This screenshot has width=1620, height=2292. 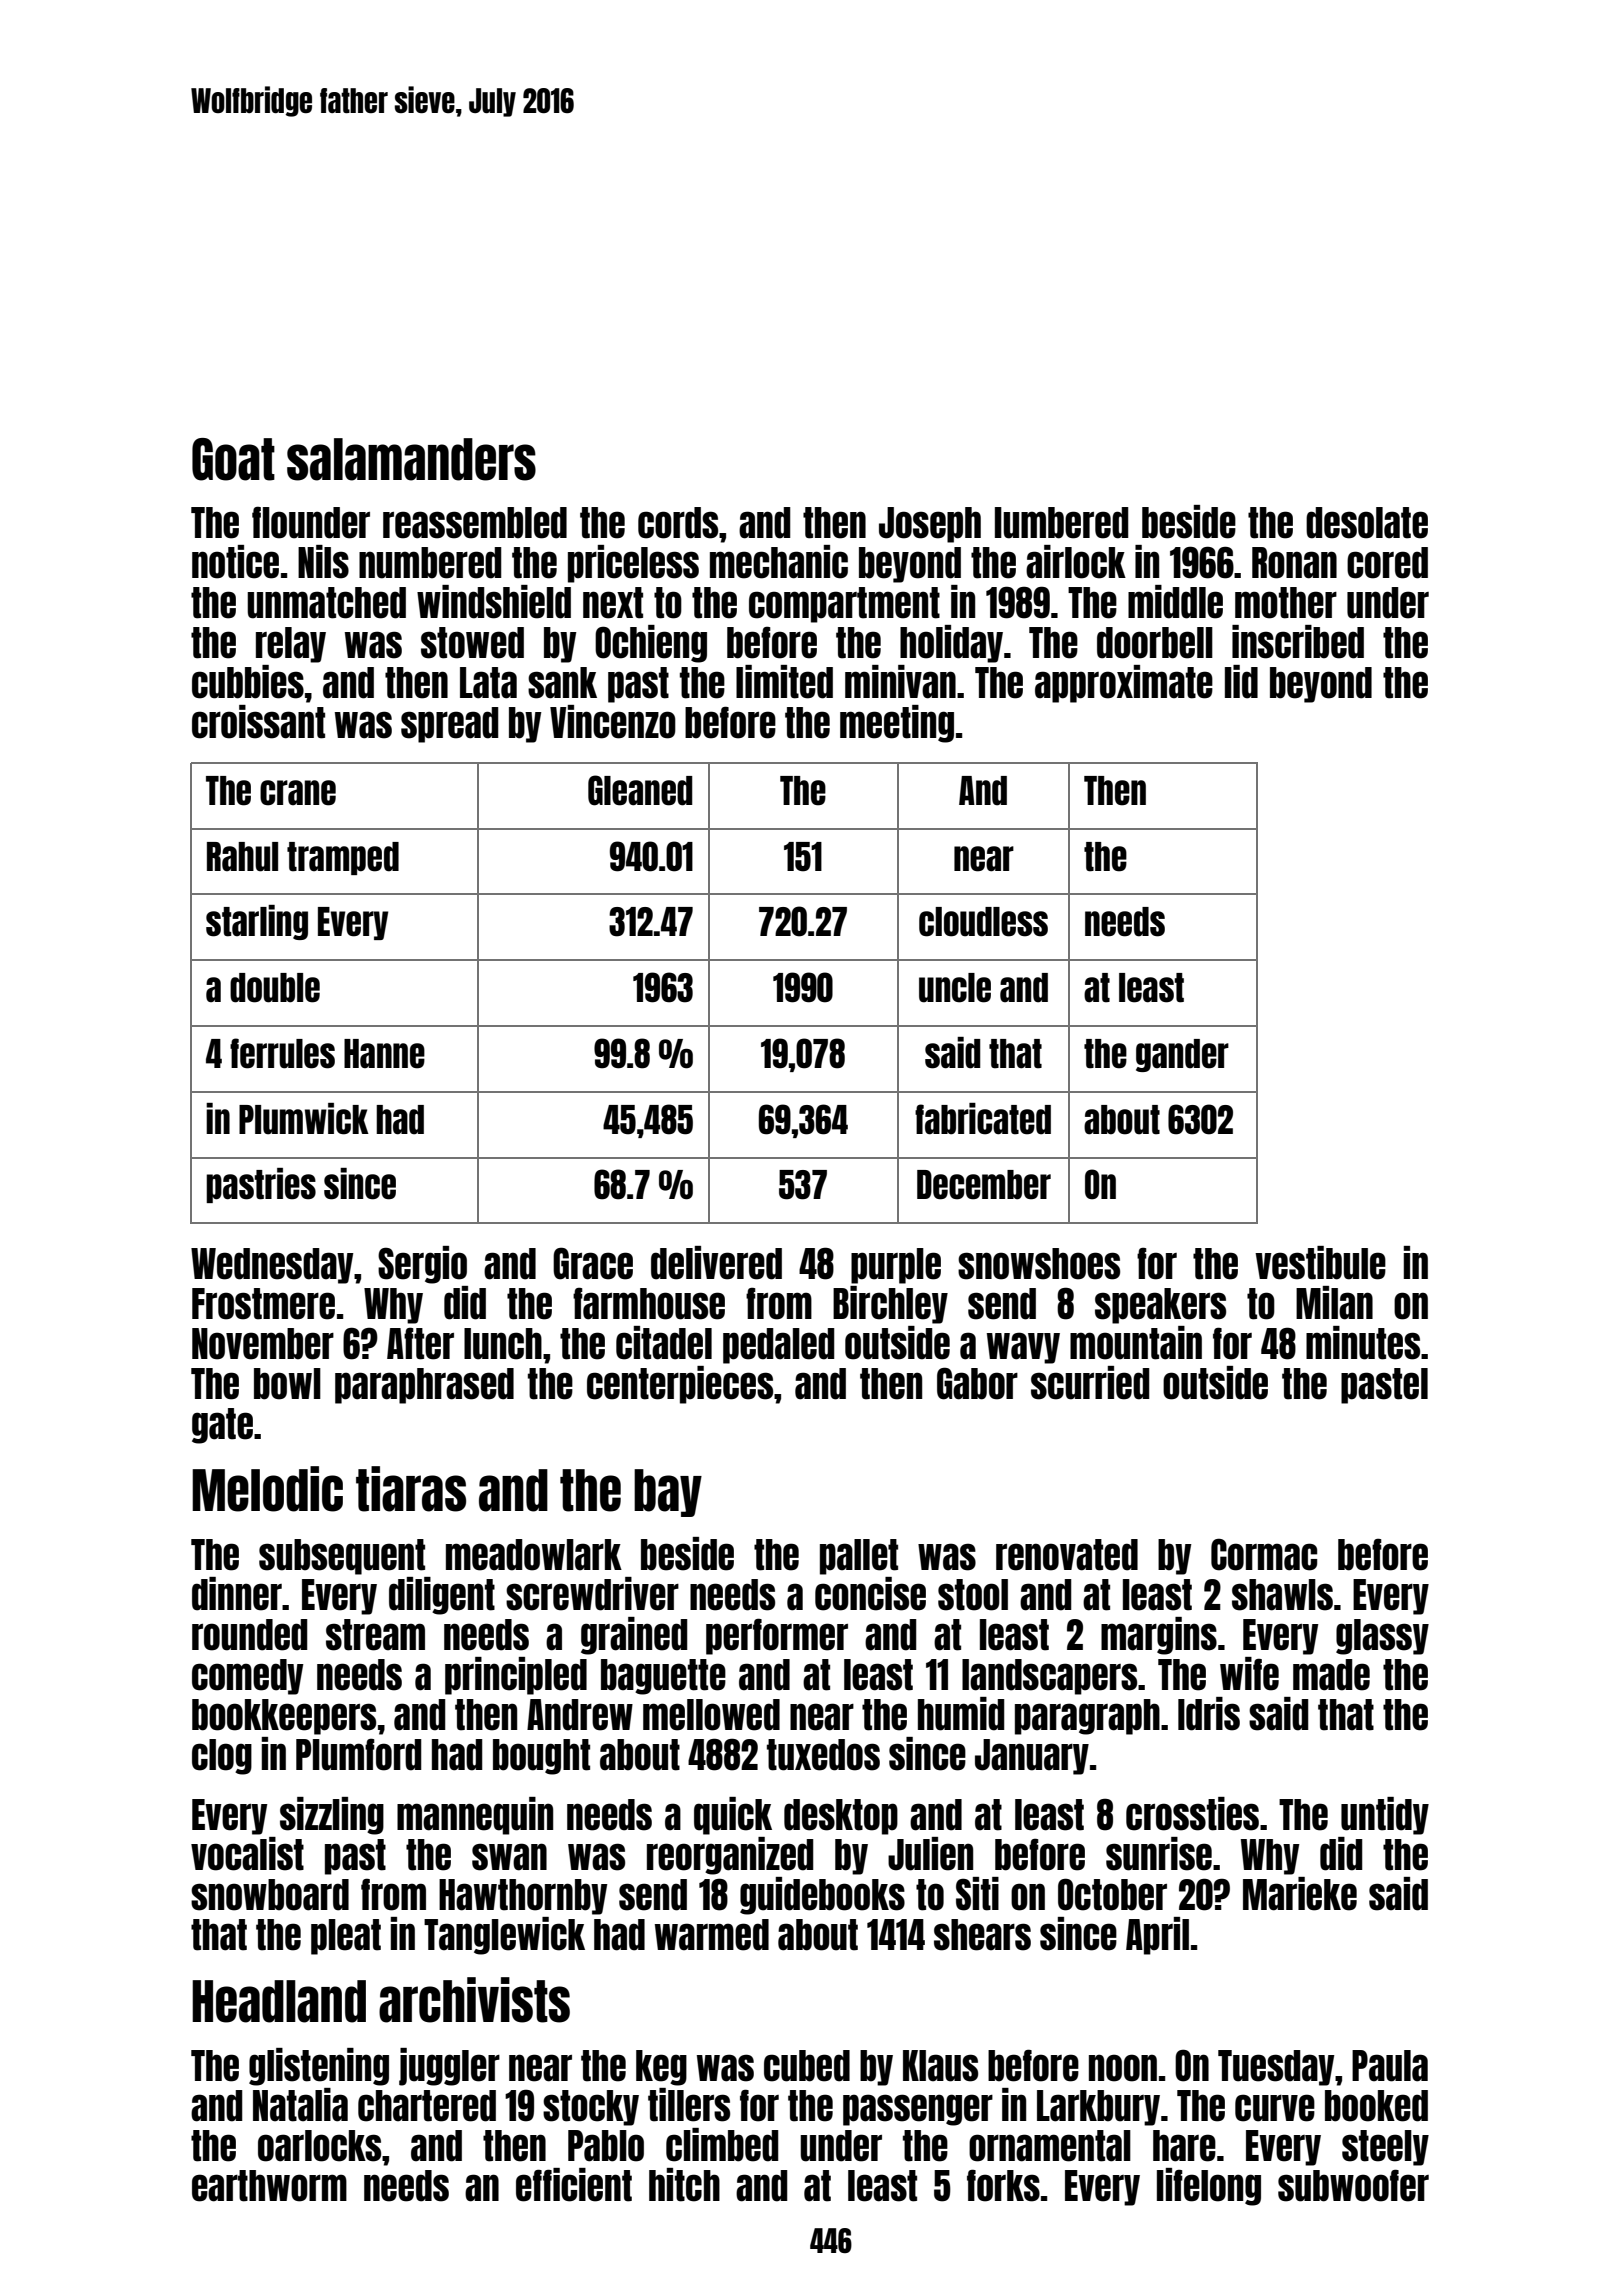 I want to click on Joseph, so click(x=930, y=525).
